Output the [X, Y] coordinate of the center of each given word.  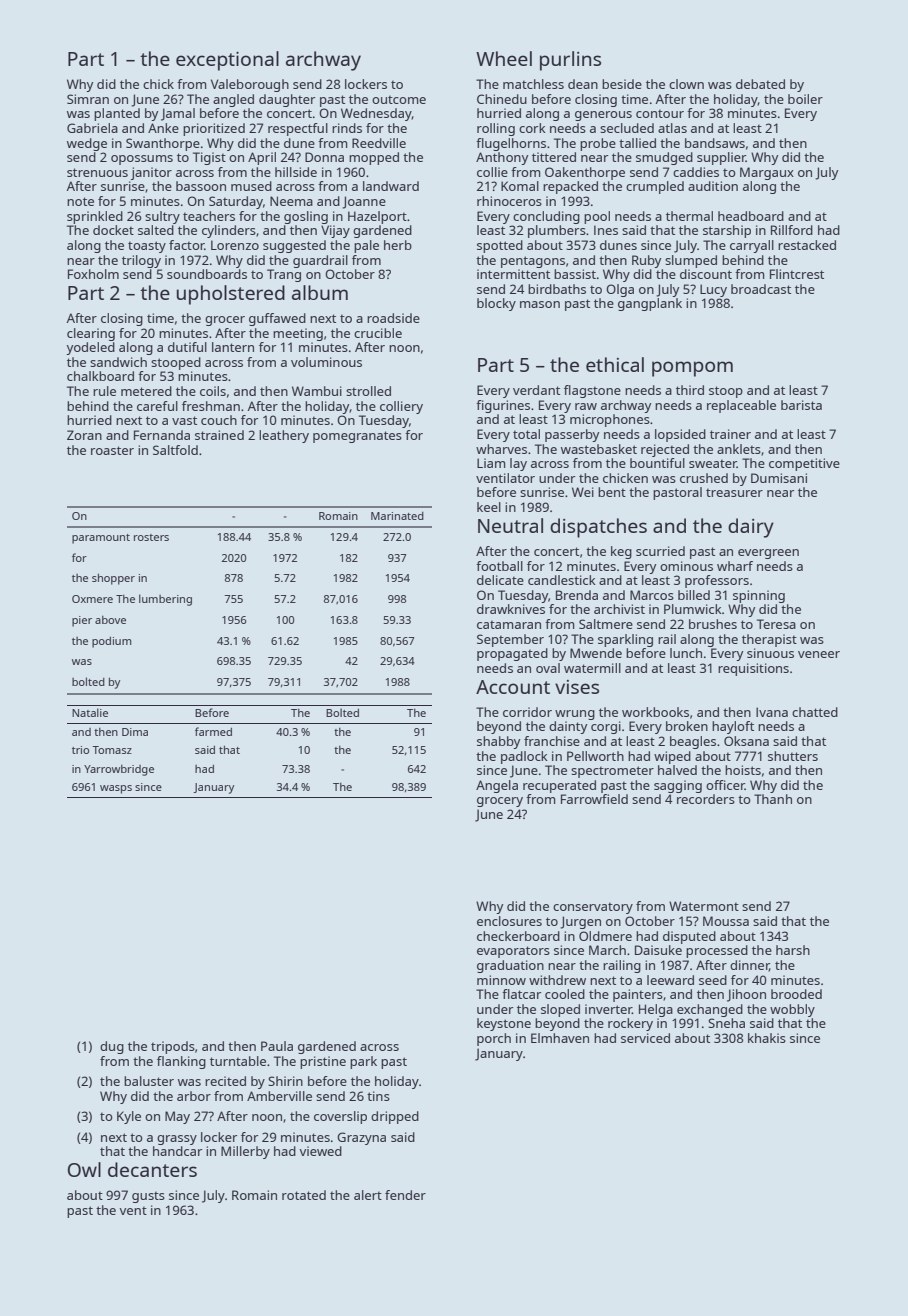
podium [112, 642]
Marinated [397, 516]
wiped [672, 757]
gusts [148, 1197]
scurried [660, 551]
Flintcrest [797, 274]
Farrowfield [594, 799]
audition [713, 186]
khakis [767, 1038]
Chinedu [502, 99]
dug [112, 1047]
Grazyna [361, 1138]
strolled [368, 391]
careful [157, 406]
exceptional [227, 61]
